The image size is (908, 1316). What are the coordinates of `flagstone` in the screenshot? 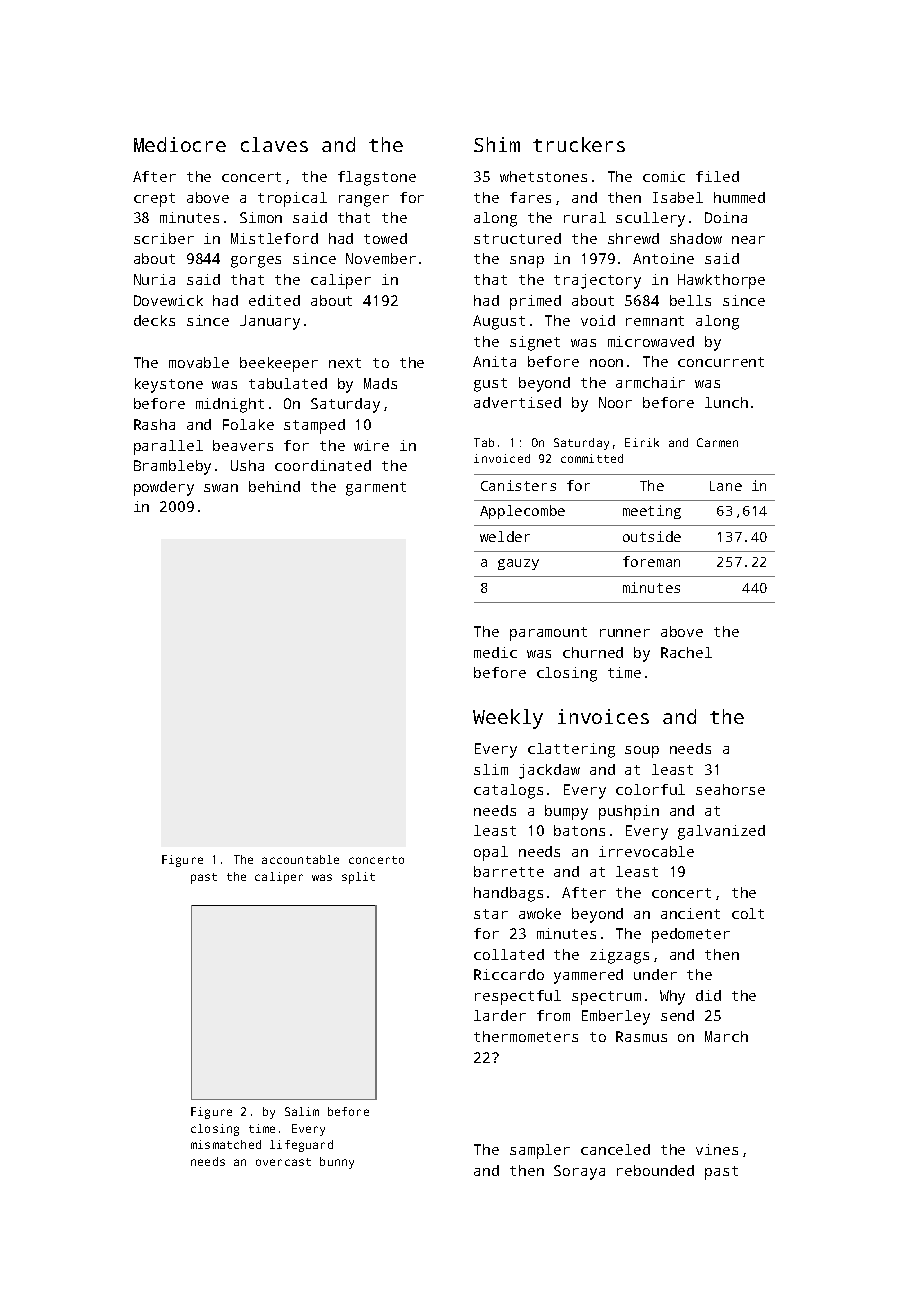 It's located at (377, 178).
